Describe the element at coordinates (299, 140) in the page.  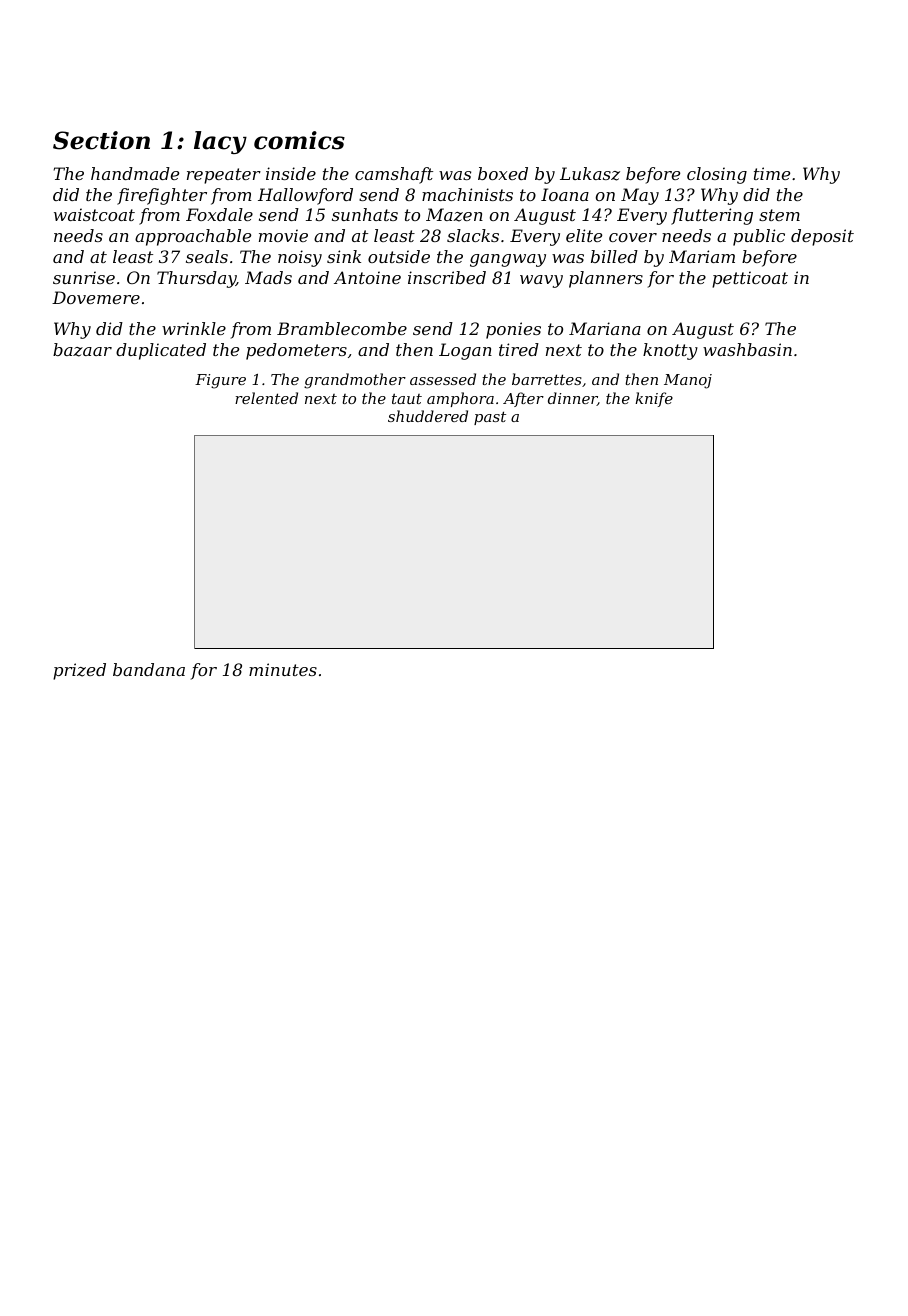
I see `comics` at that location.
